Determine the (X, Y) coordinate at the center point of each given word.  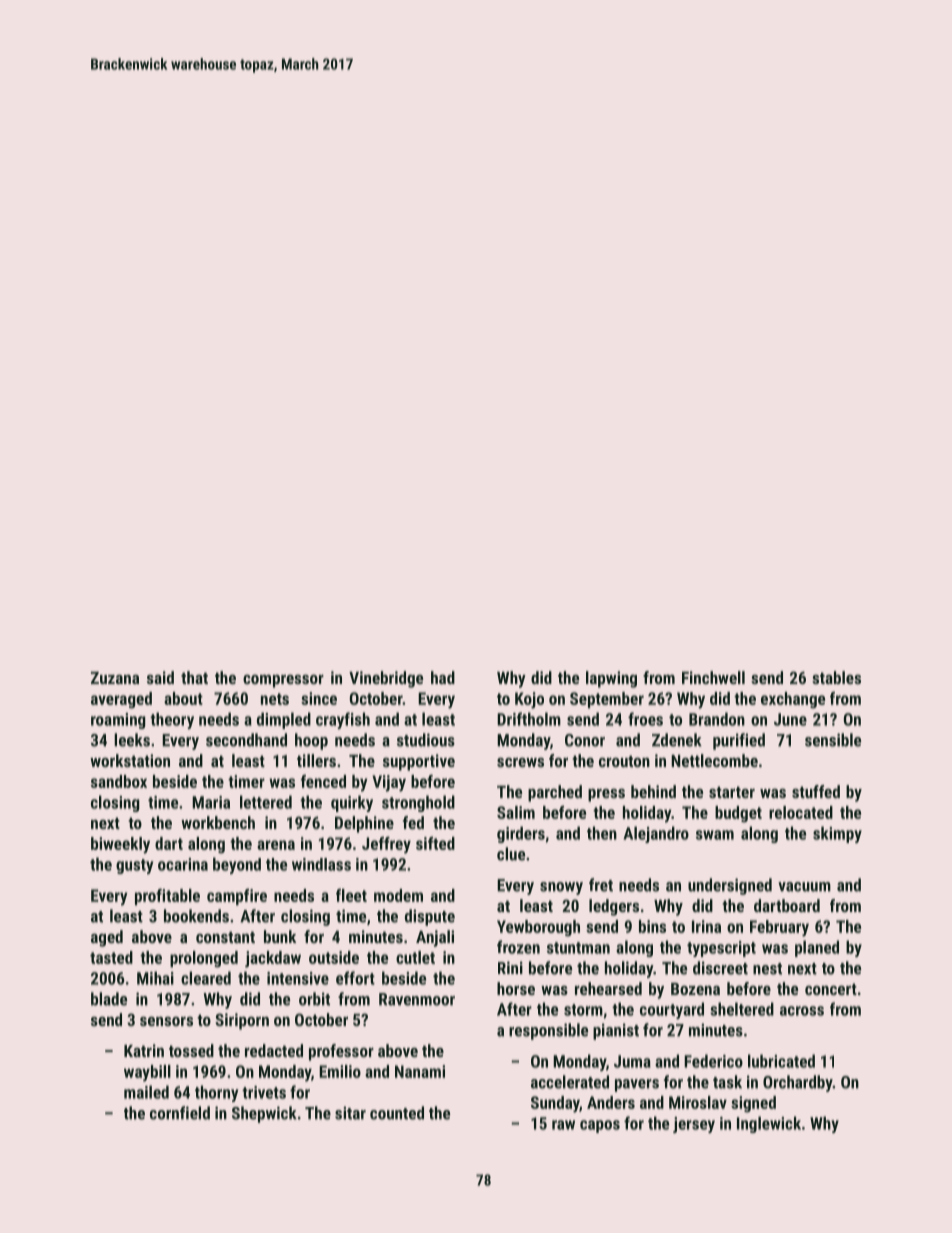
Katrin (144, 1050)
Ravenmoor (417, 999)
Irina (706, 926)
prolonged (204, 959)
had (443, 677)
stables (836, 677)
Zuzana (115, 678)
